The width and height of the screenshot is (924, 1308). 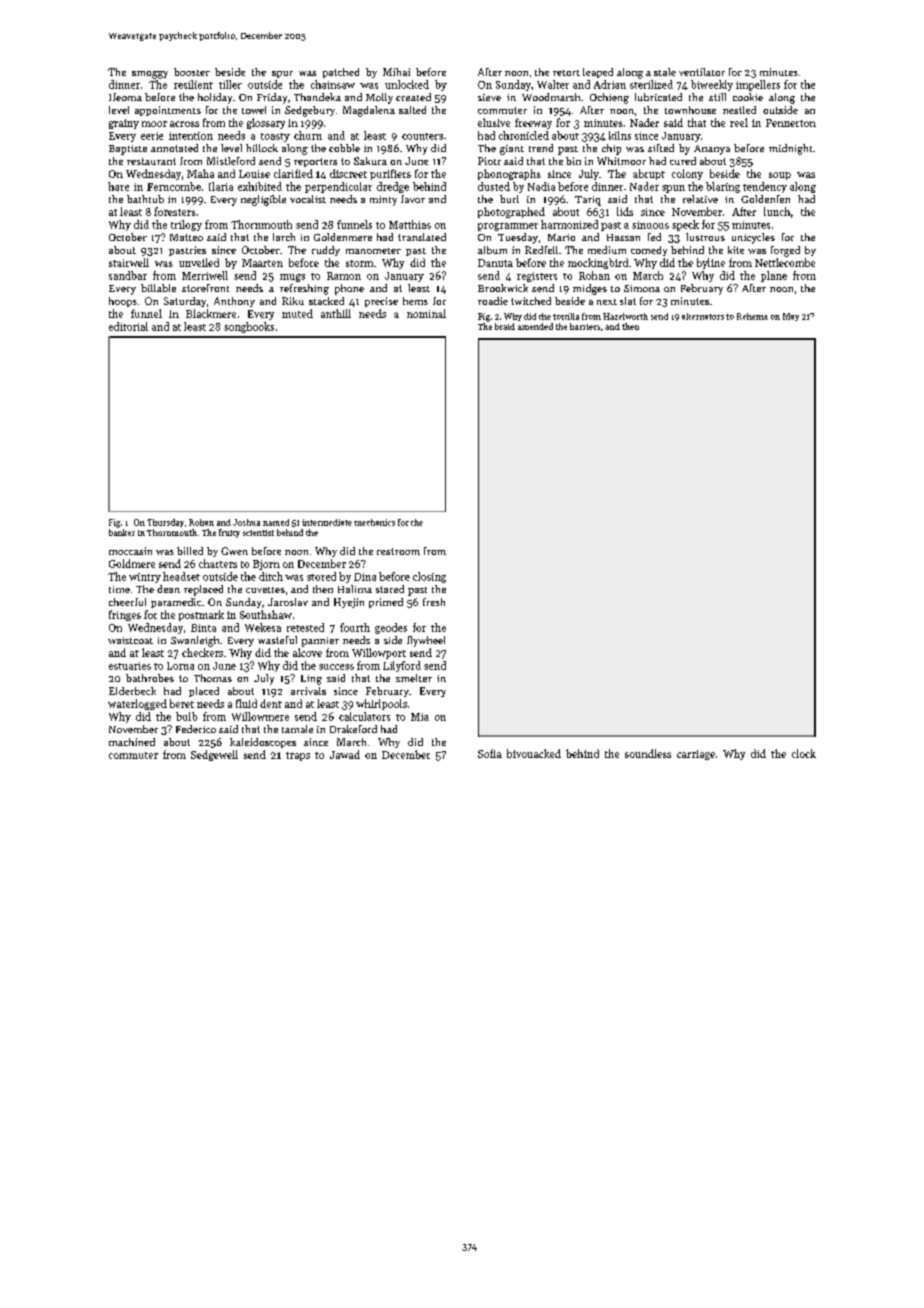 I want to click on counters, so click(x=422, y=136).
